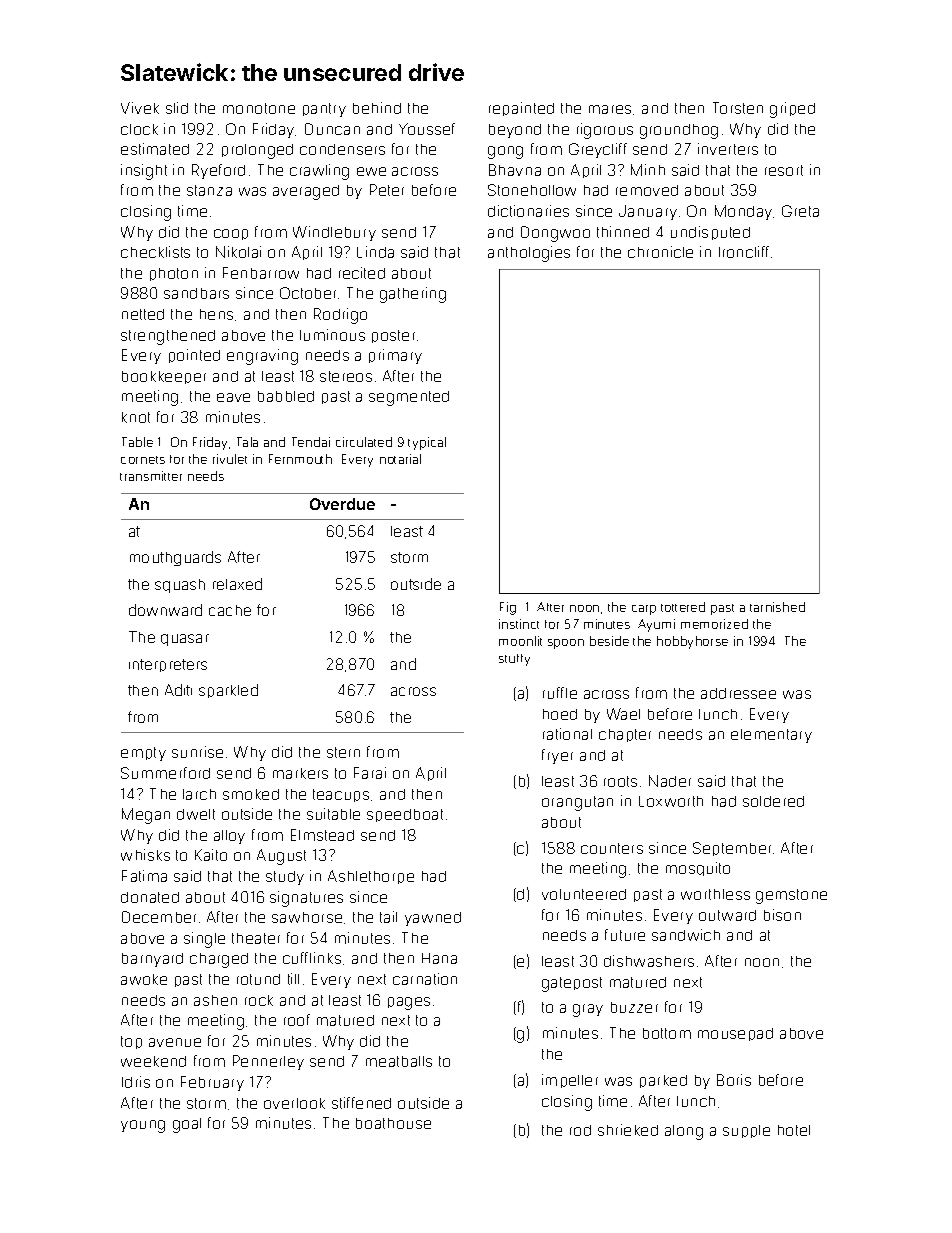 Image resolution: width=952 pixels, height=1233 pixels. What do you see at coordinates (229, 837) in the image?
I see `alloy` at bounding box center [229, 837].
